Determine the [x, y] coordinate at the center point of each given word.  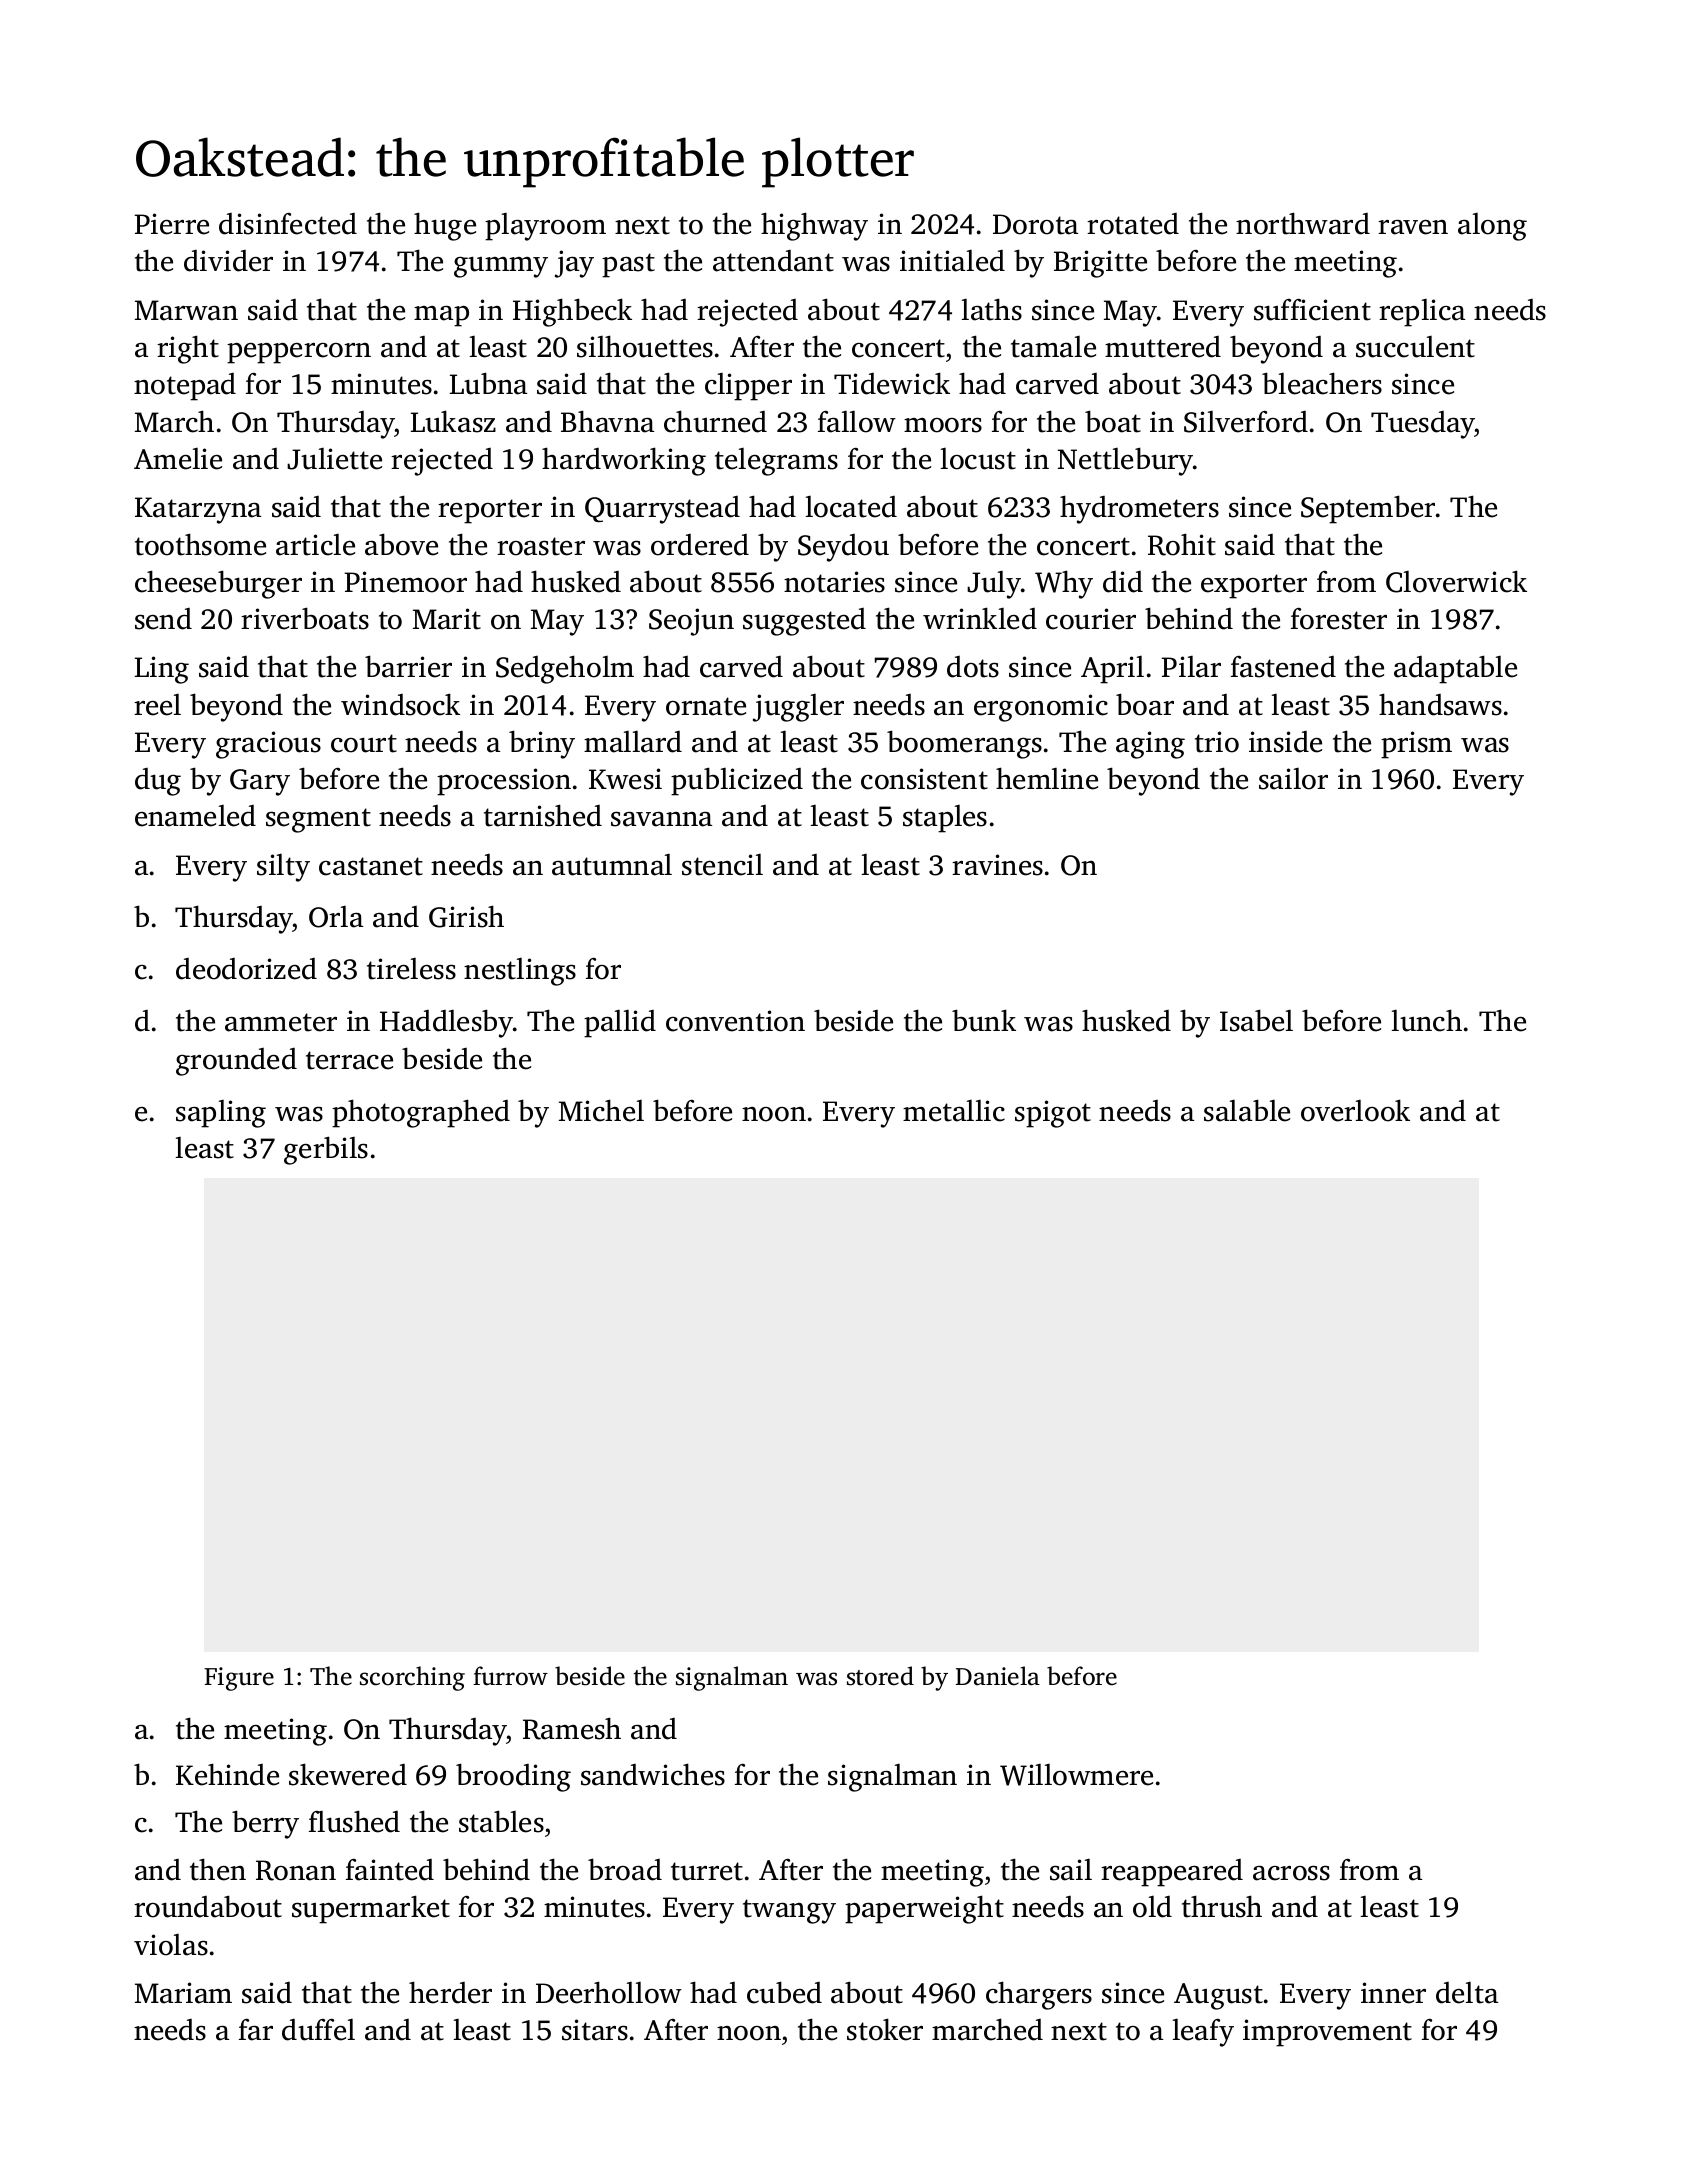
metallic [954, 1110]
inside [1285, 742]
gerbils [326, 1150]
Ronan [296, 1870]
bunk [984, 1020]
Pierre [172, 224]
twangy [789, 1911]
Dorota [1035, 224]
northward [1303, 223]
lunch [1427, 1020]
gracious [268, 745]
